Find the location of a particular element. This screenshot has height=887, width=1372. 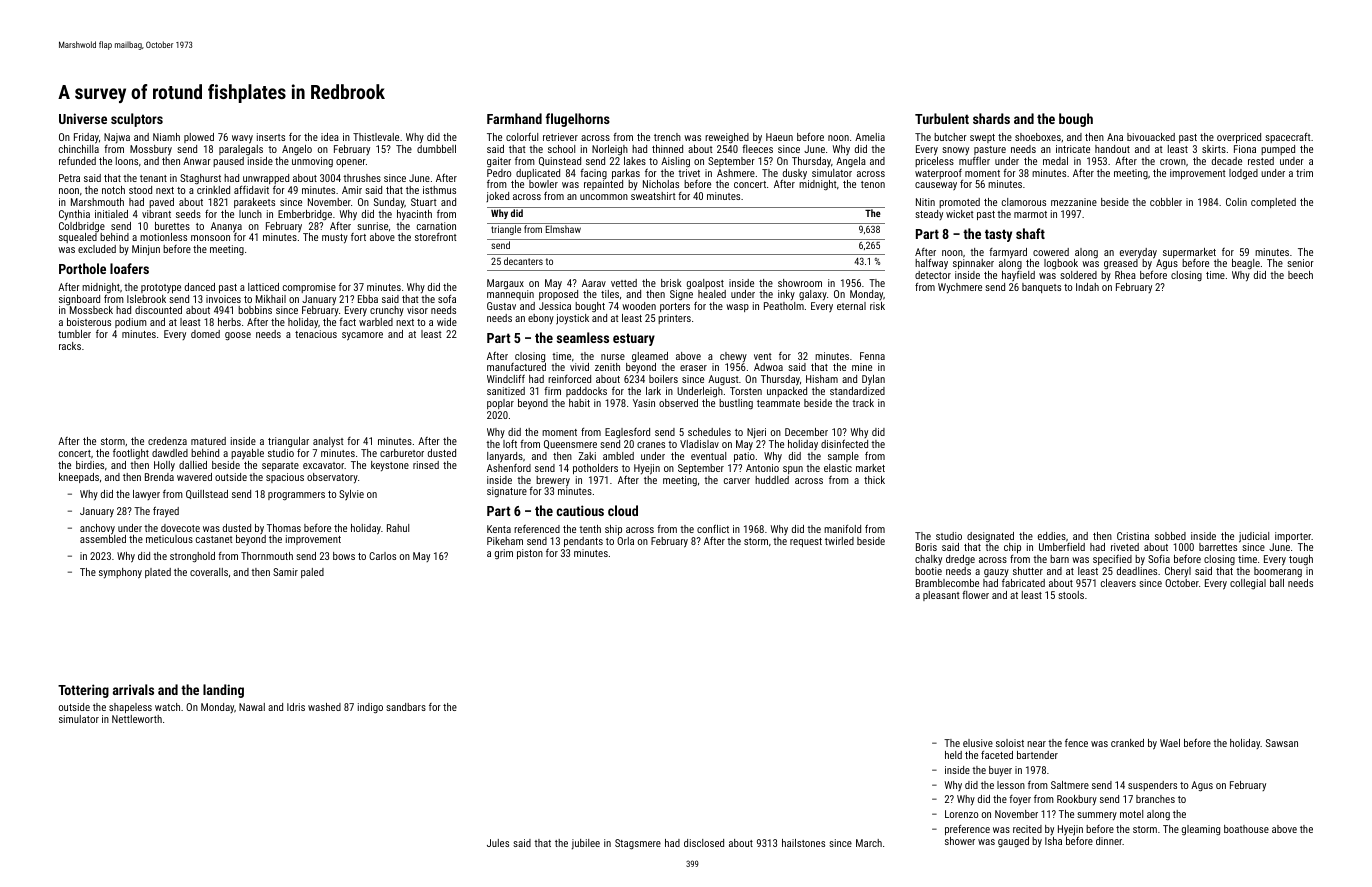

barn is located at coordinates (1059, 559).
